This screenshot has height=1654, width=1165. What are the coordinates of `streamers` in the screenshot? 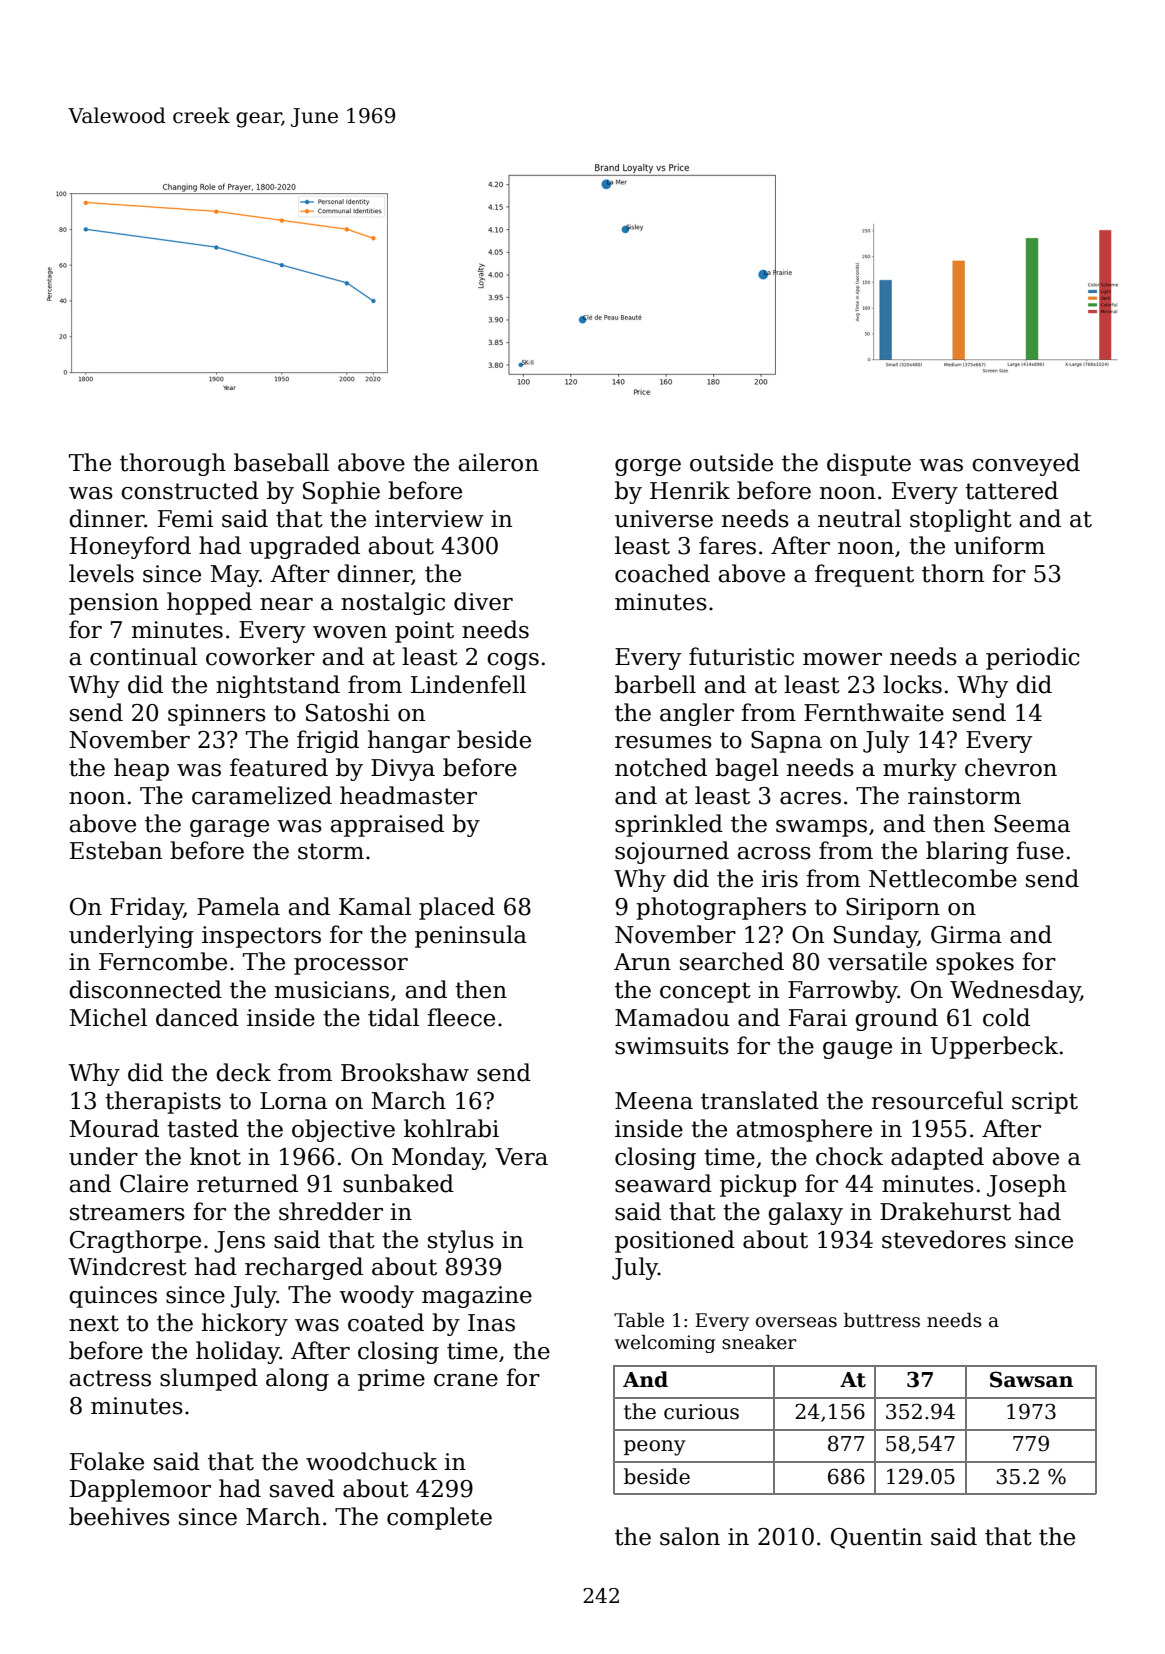 It's located at (127, 1212).
